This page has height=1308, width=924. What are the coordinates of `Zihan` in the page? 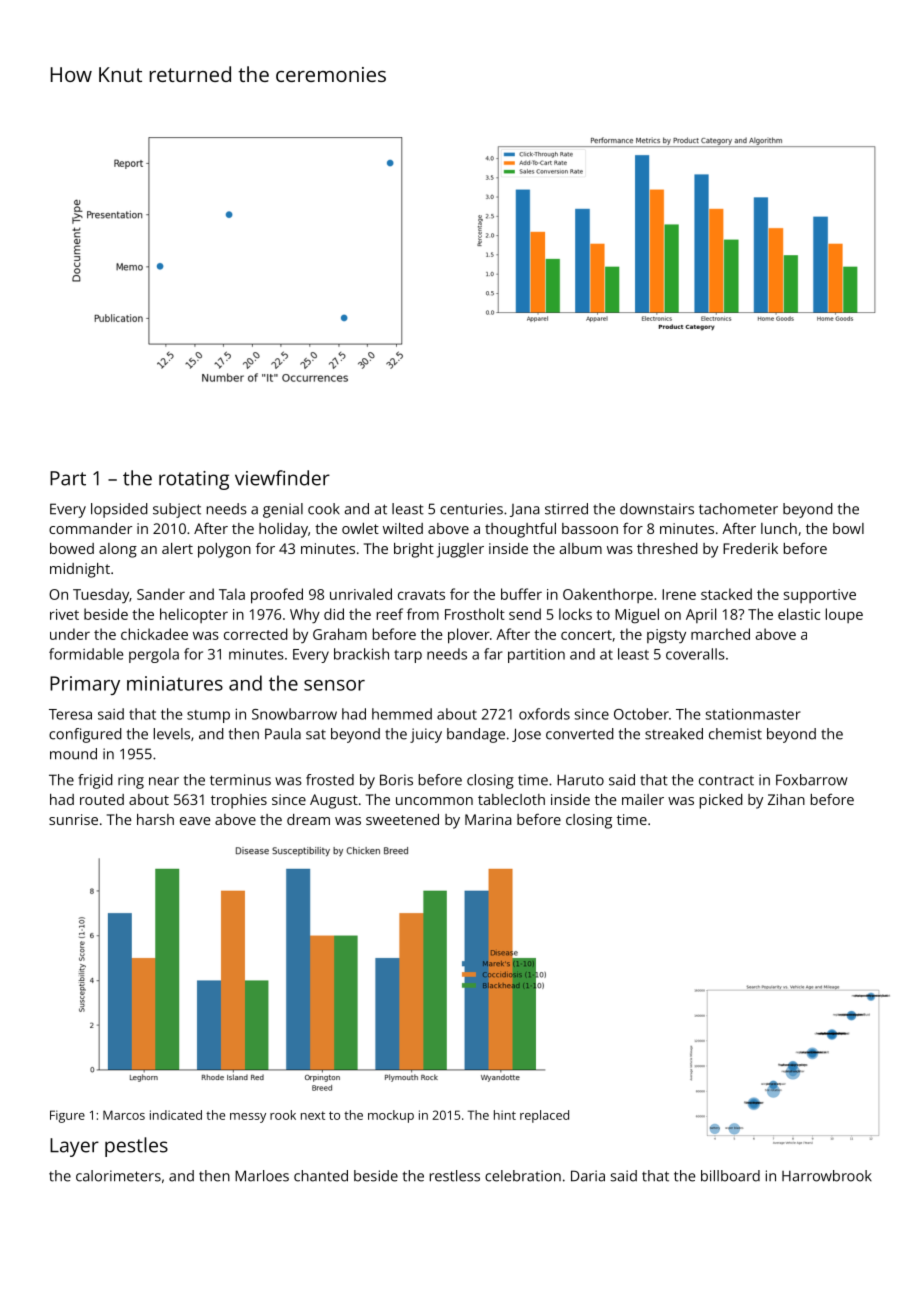 It's located at (786, 799).
